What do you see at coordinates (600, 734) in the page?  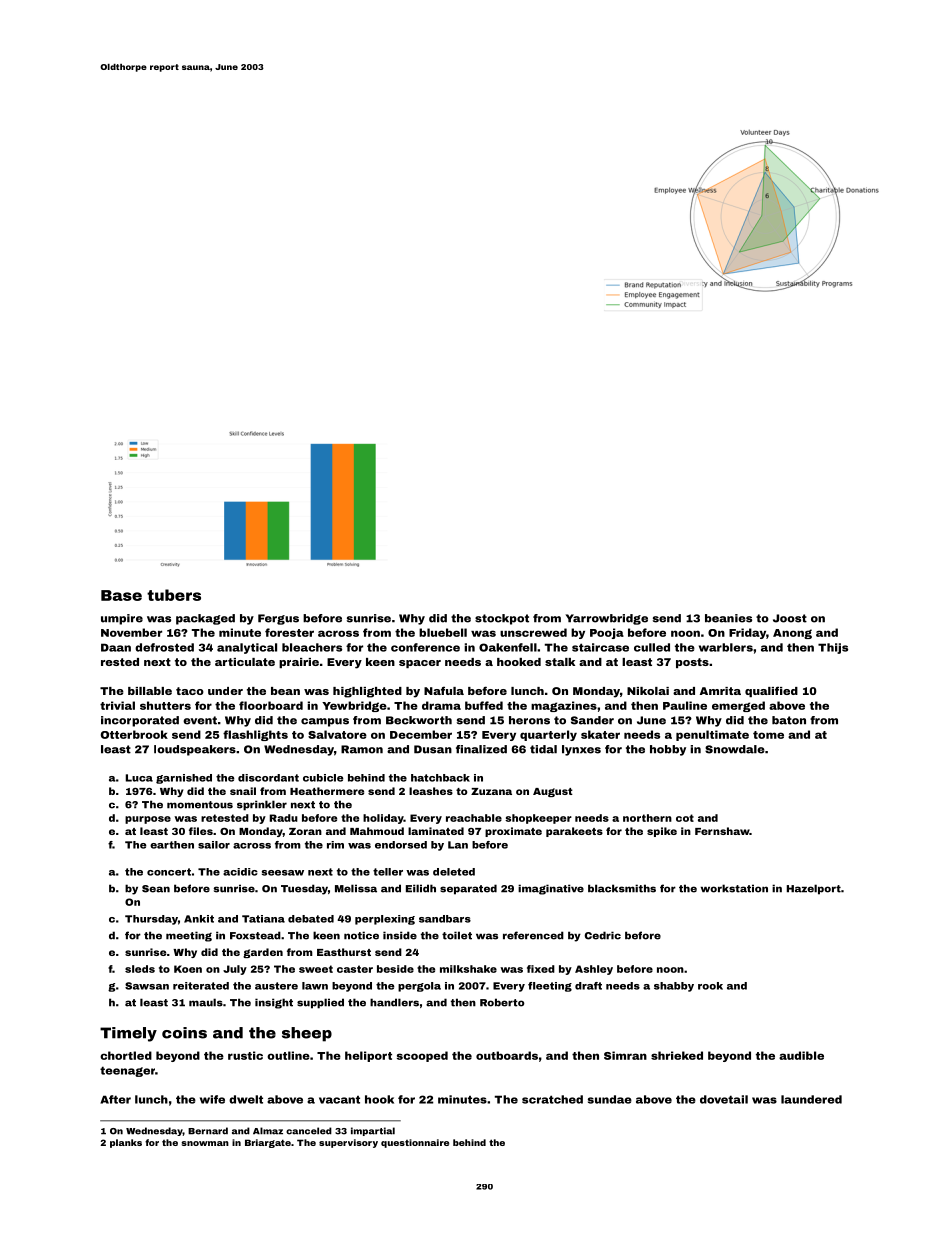 I see `skater` at bounding box center [600, 734].
